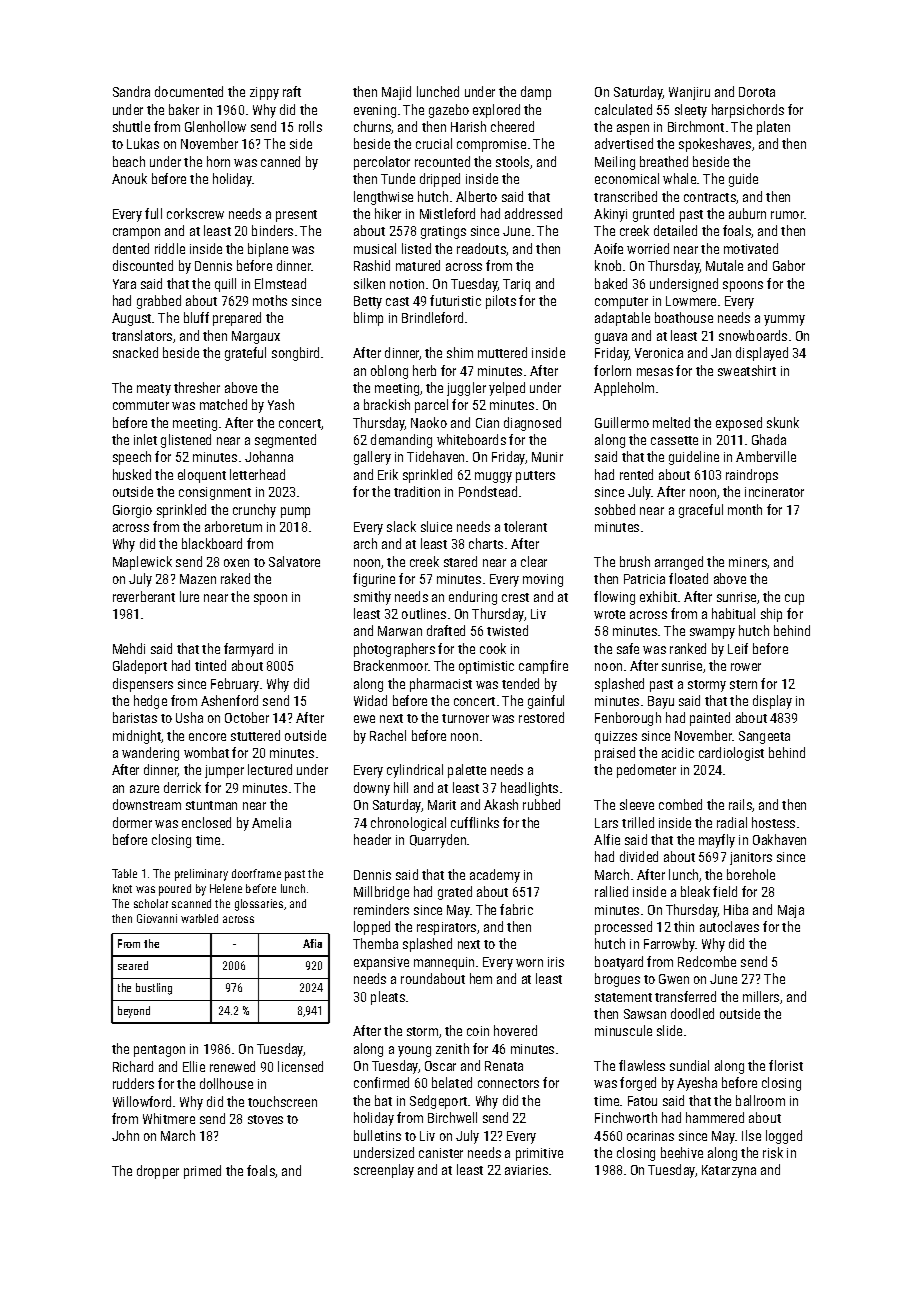  What do you see at coordinates (212, 543) in the screenshot?
I see `blackboard` at bounding box center [212, 543].
